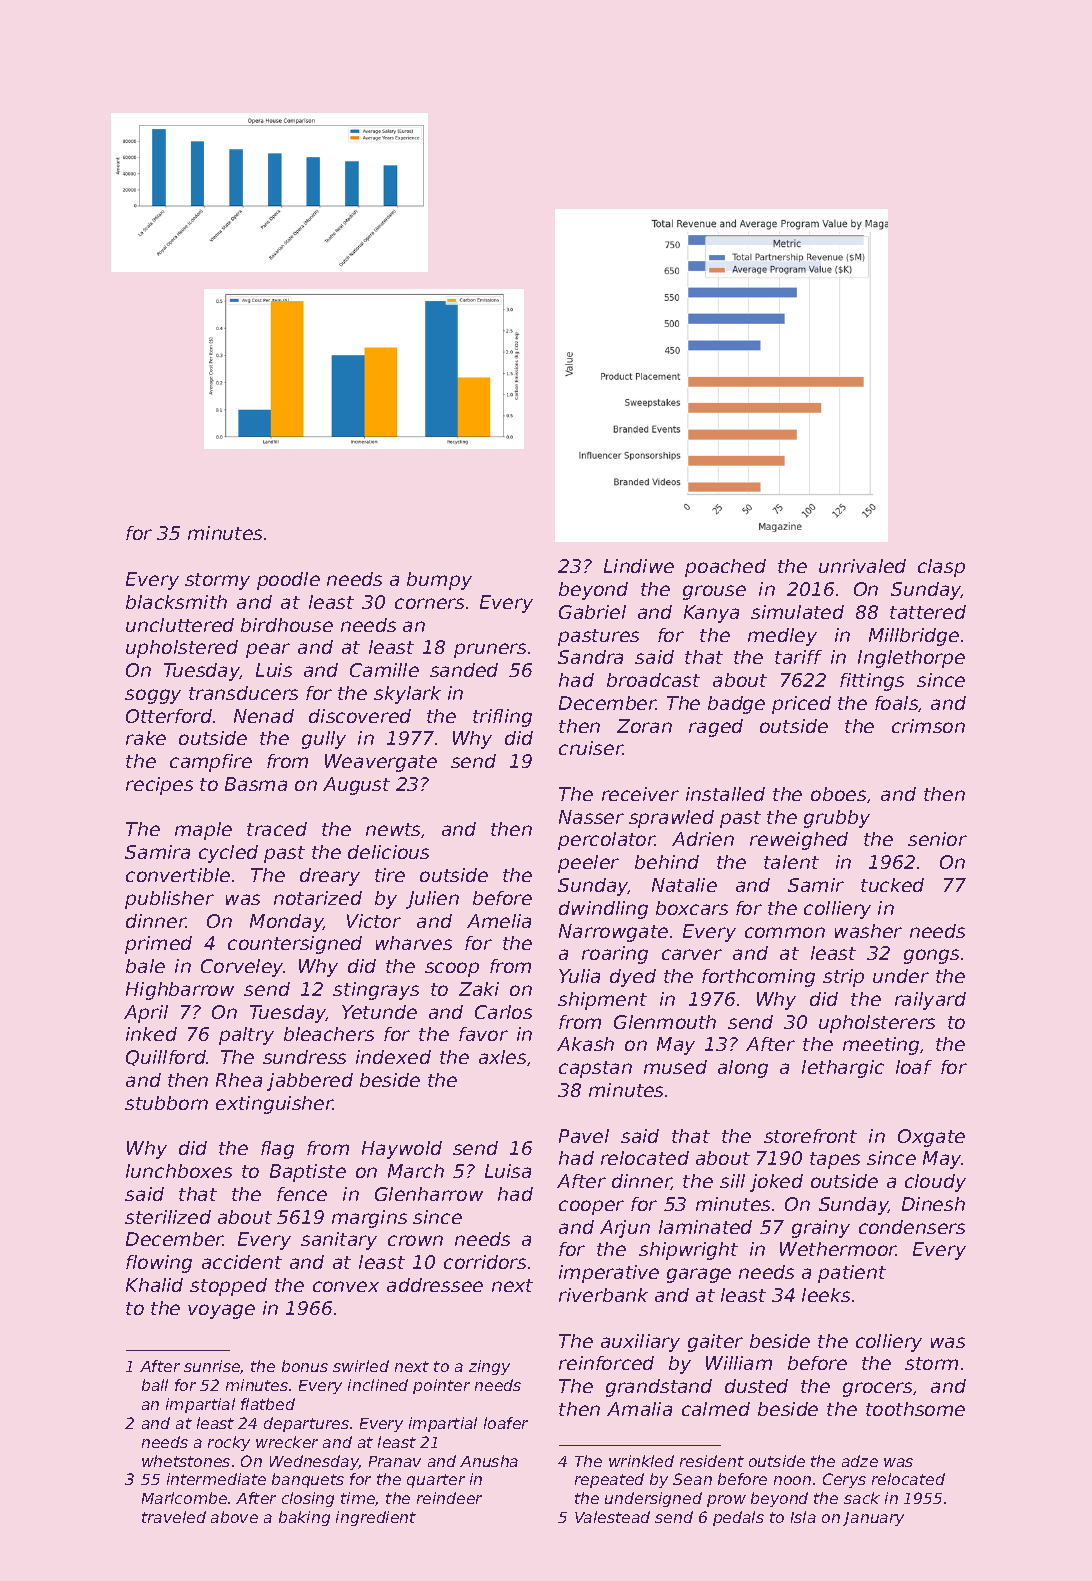 This screenshot has width=1092, height=1581. What do you see at coordinates (384, 670) in the screenshot?
I see `Camille` at bounding box center [384, 670].
